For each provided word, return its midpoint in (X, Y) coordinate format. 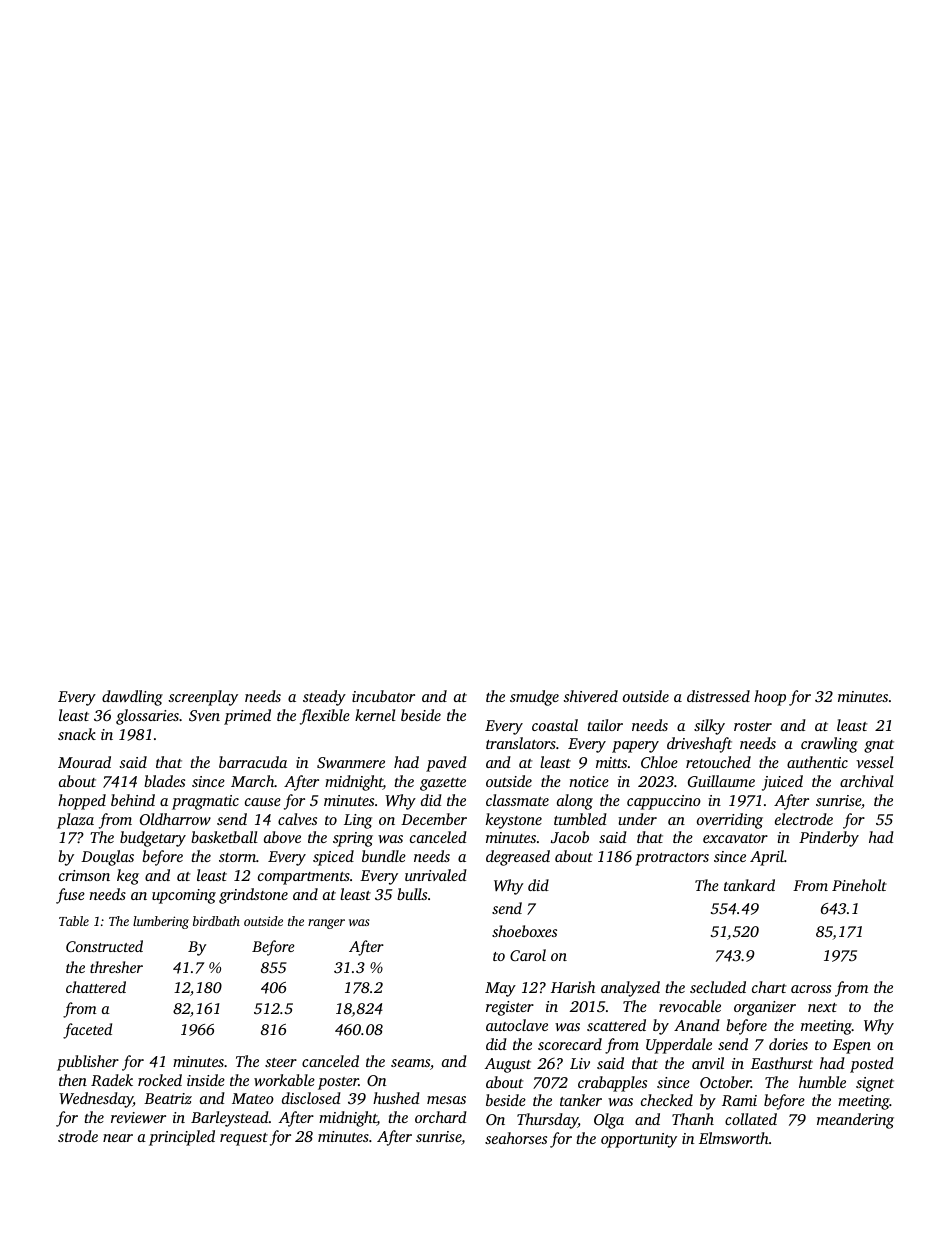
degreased (518, 858)
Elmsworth (734, 1138)
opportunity (639, 1140)
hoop (770, 698)
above (282, 837)
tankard (749, 885)
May (500, 989)
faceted (87, 1031)
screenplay (203, 698)
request (244, 1139)
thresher (116, 967)
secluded (718, 987)
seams (410, 1063)
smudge (534, 698)
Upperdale (679, 1046)
